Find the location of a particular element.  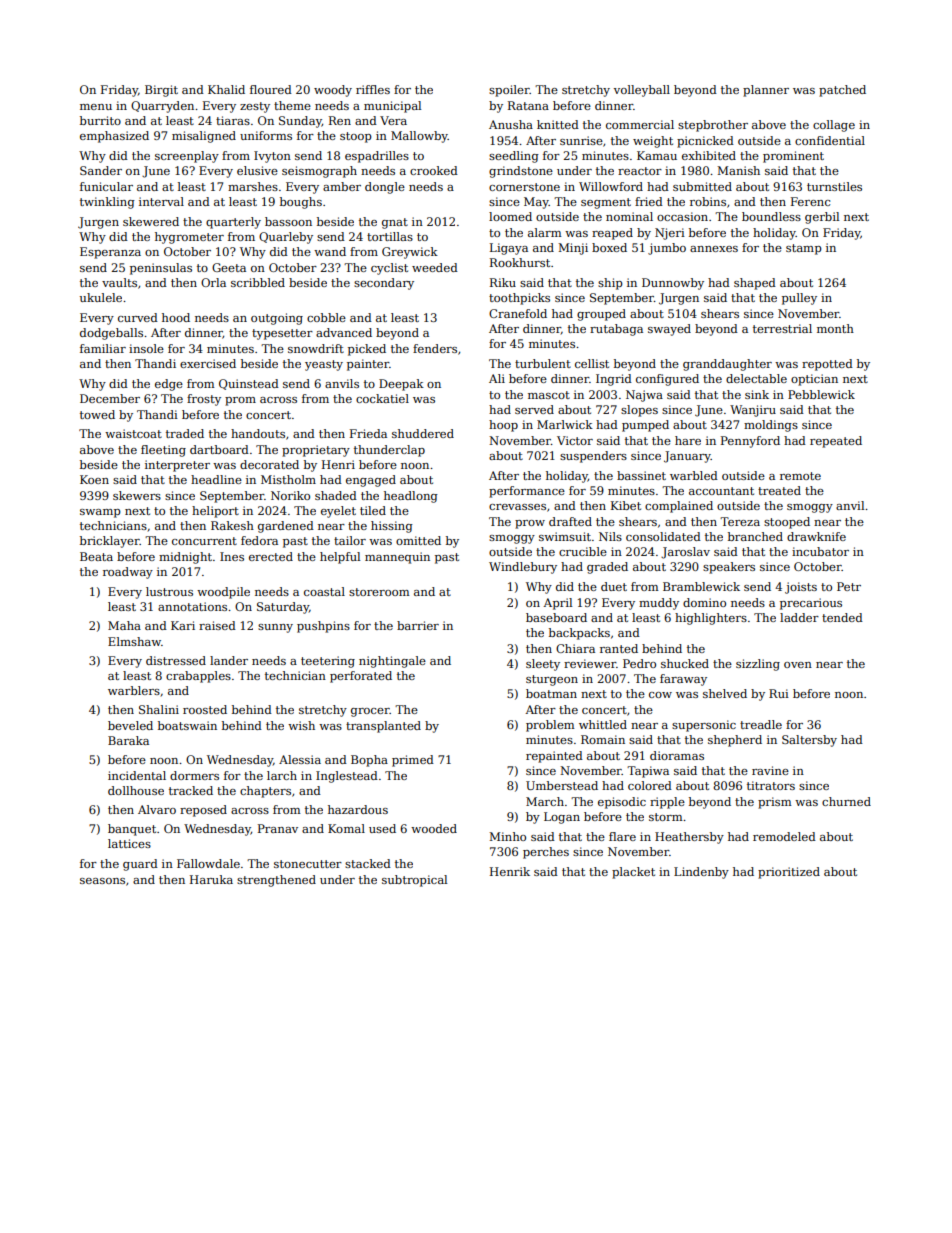

Orla is located at coordinates (213, 282).
